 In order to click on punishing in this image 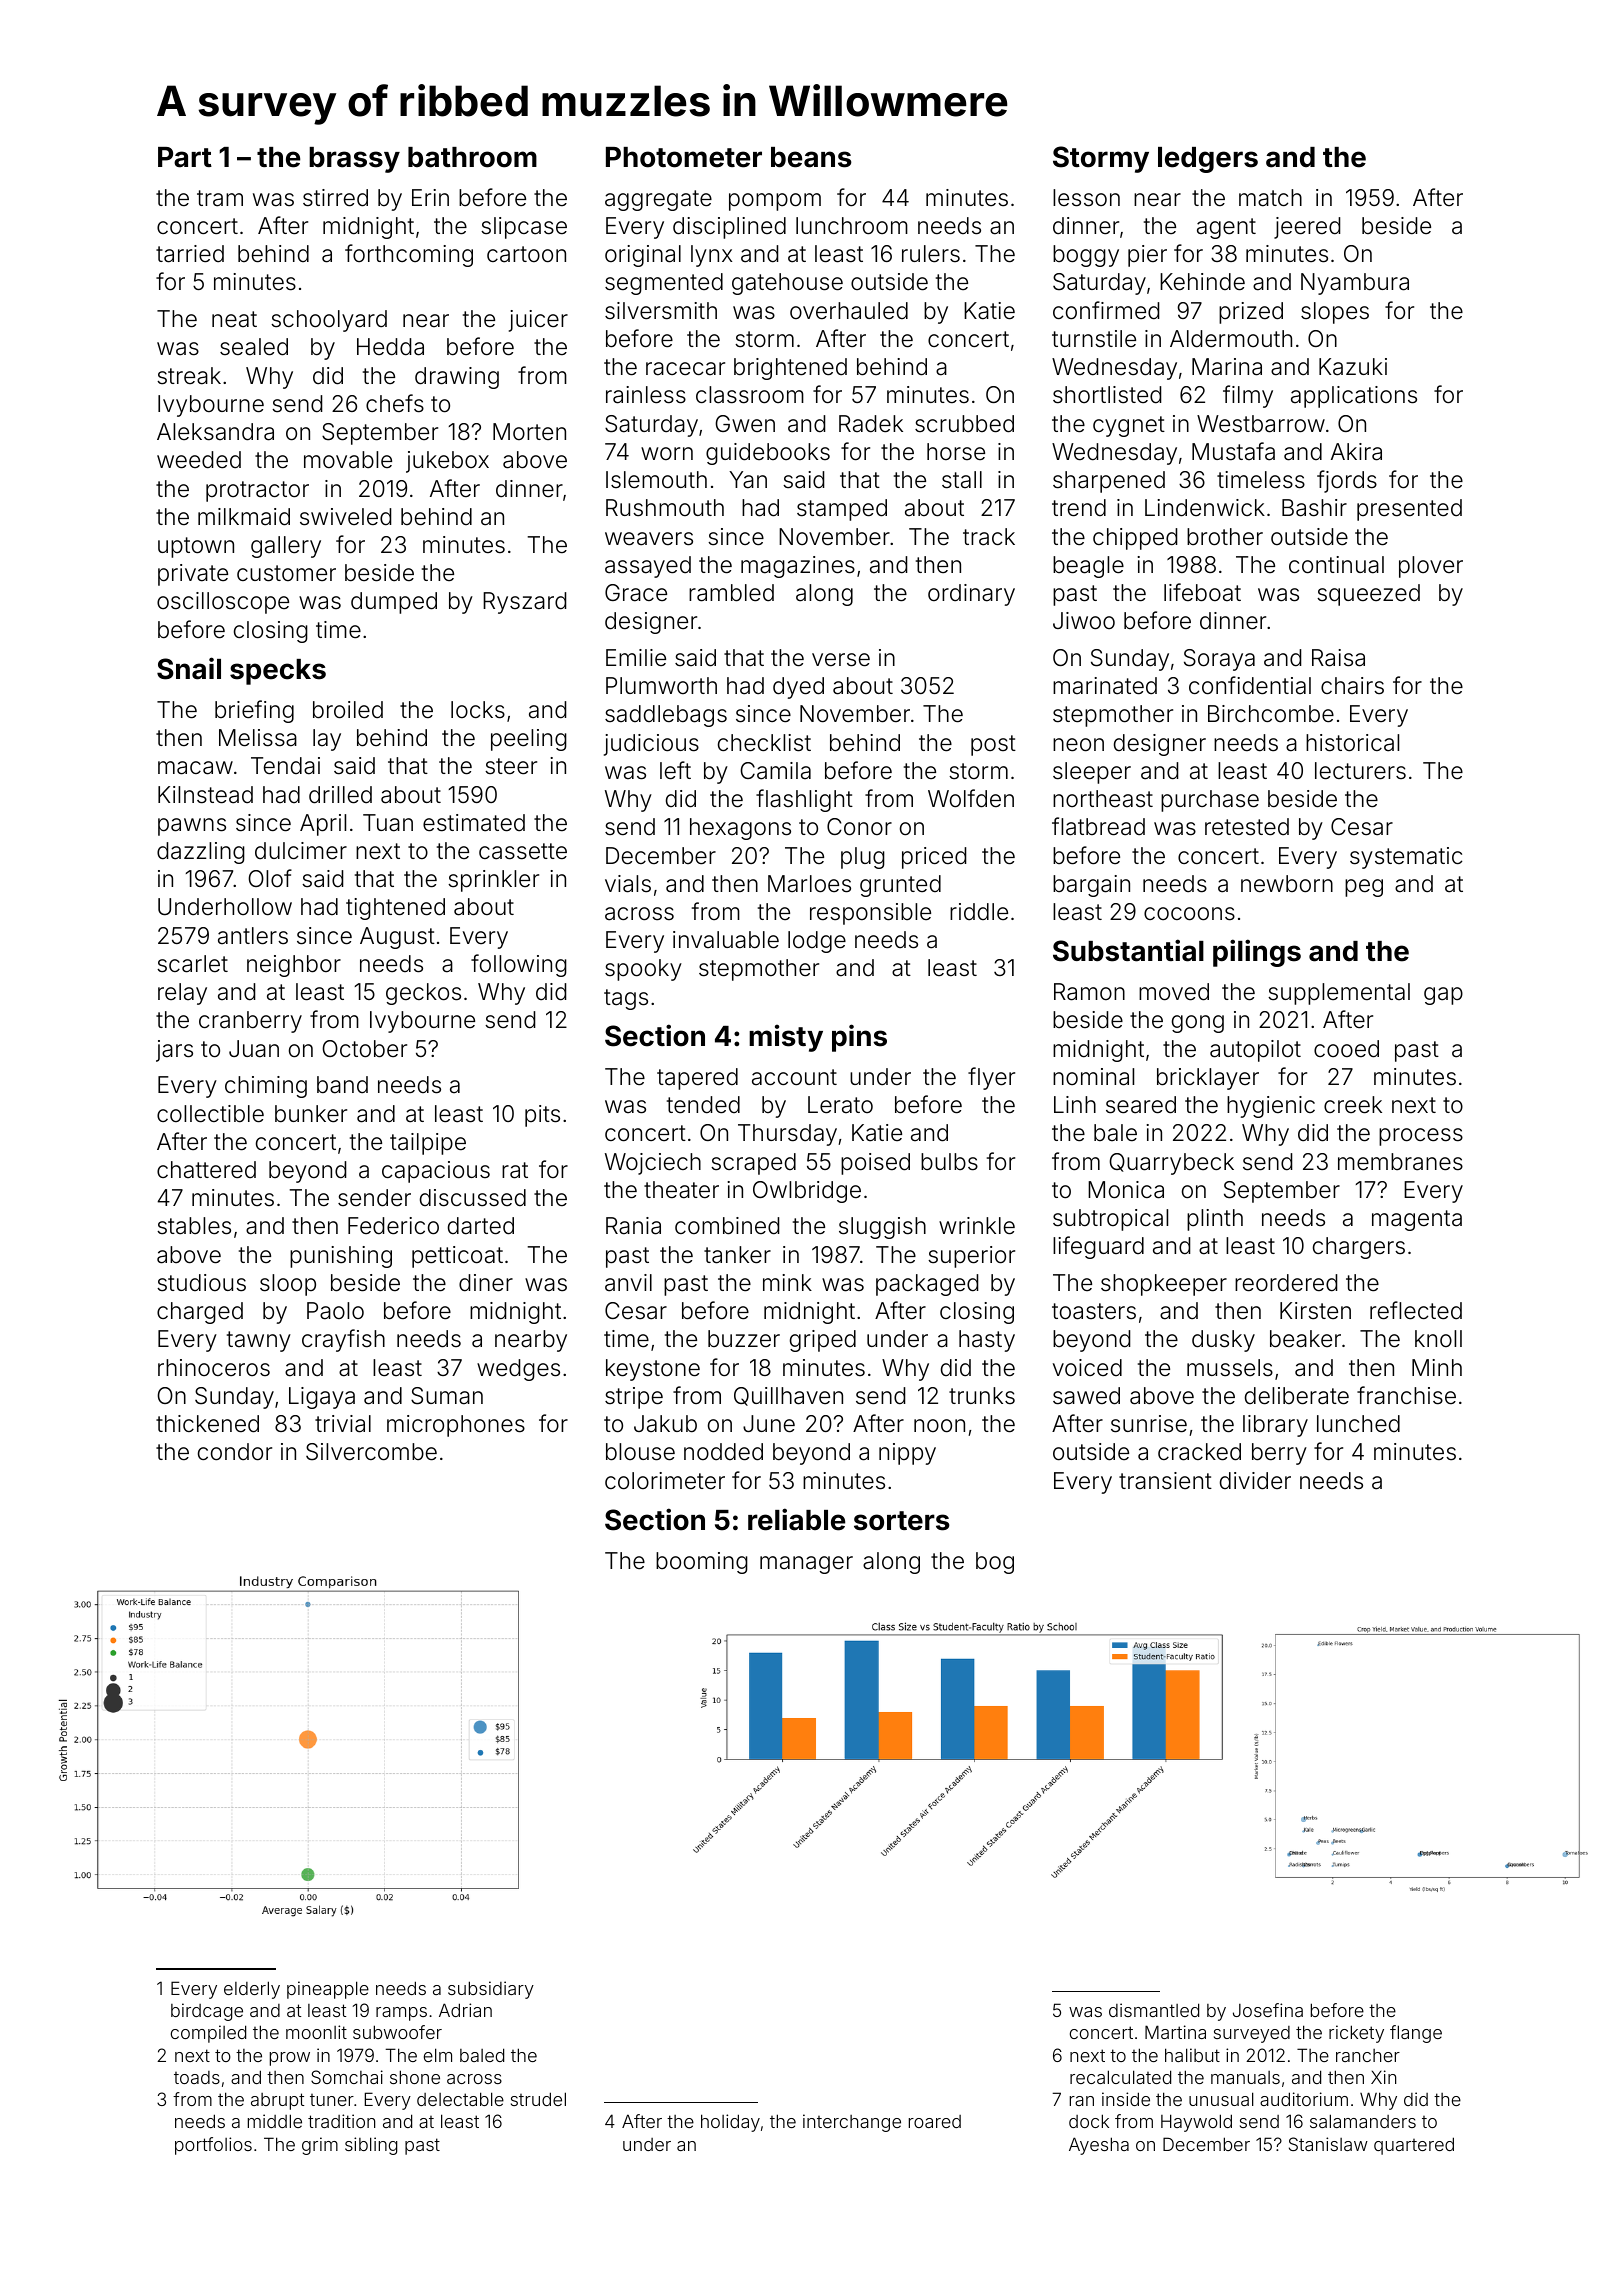, I will do `click(341, 1257)`.
